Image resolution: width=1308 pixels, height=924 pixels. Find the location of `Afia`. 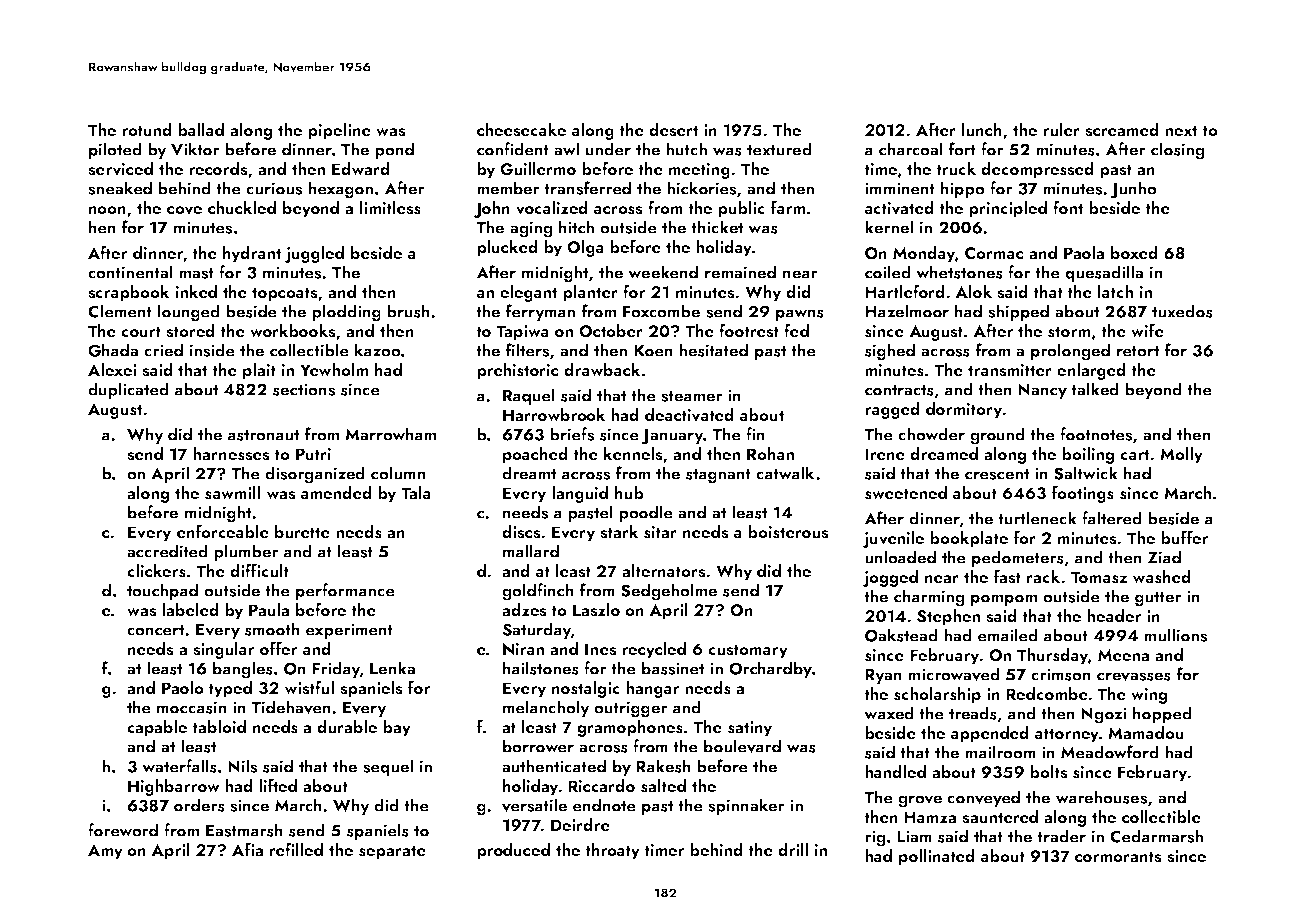

Afia is located at coordinates (247, 849).
